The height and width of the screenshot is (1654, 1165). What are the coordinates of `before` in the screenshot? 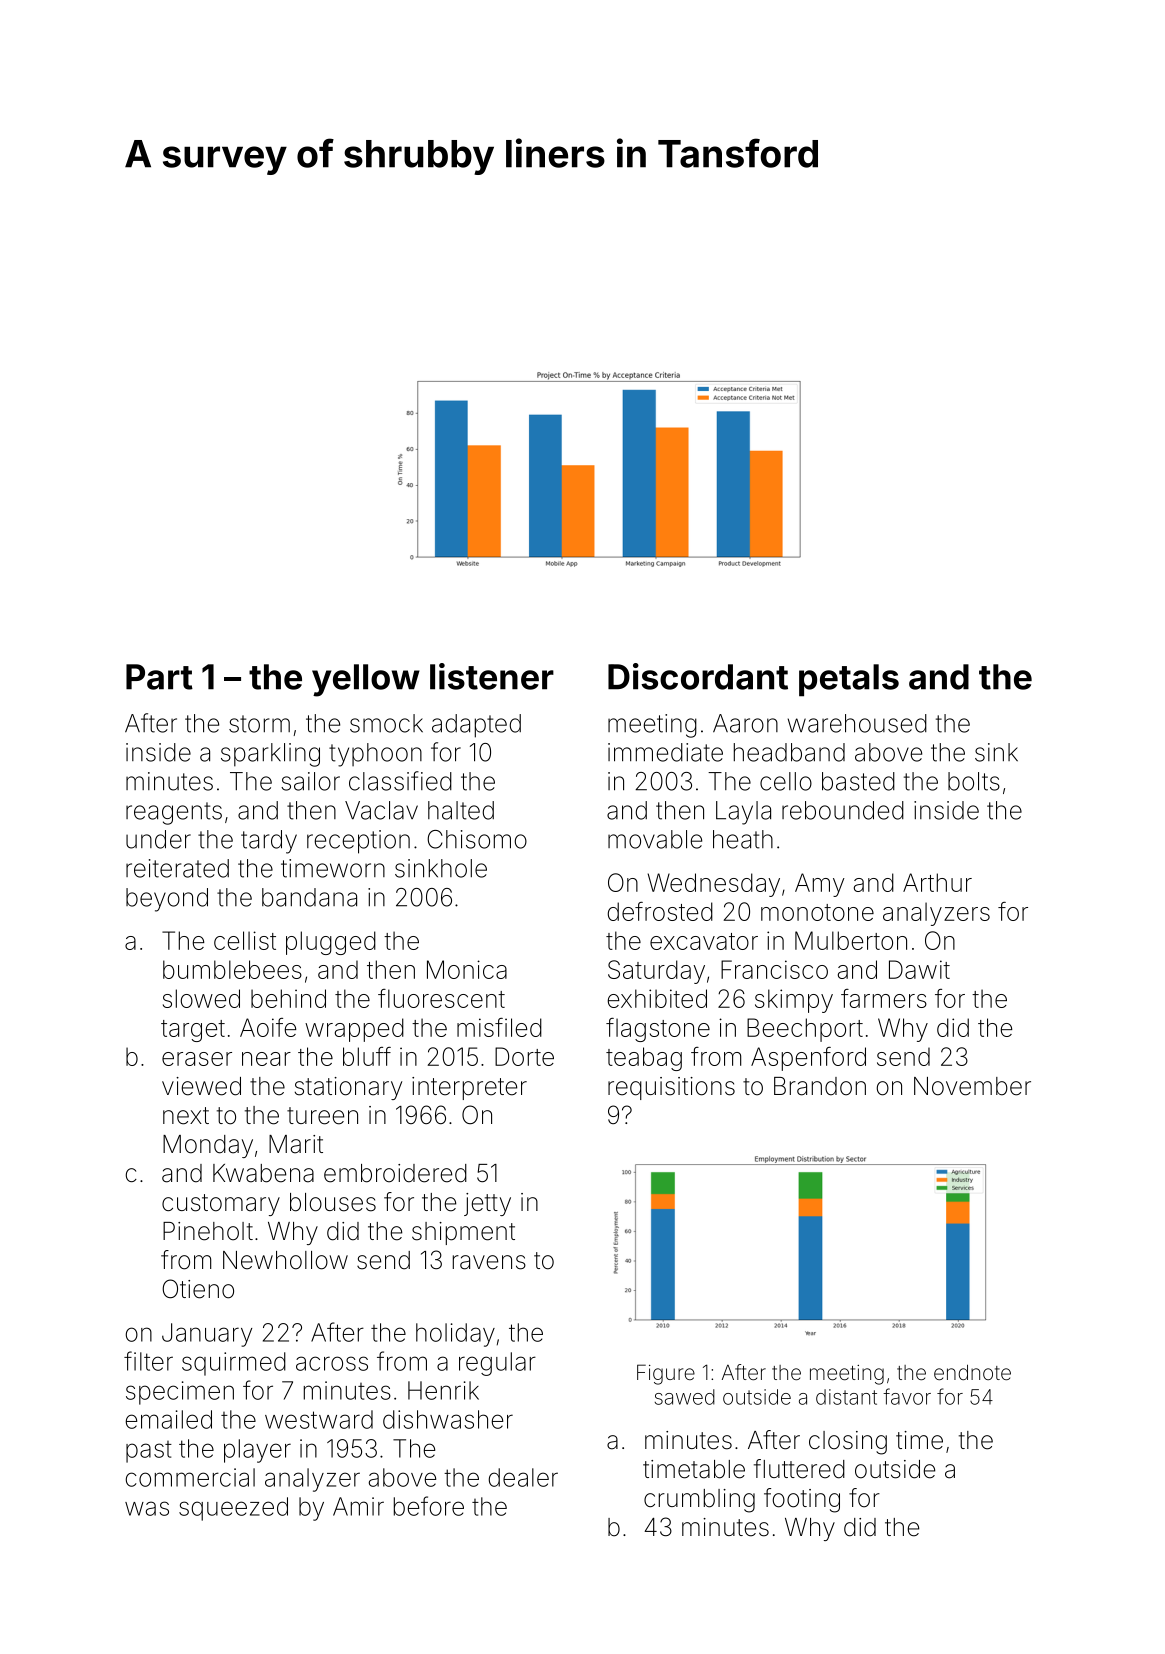 It's located at (429, 1506).
